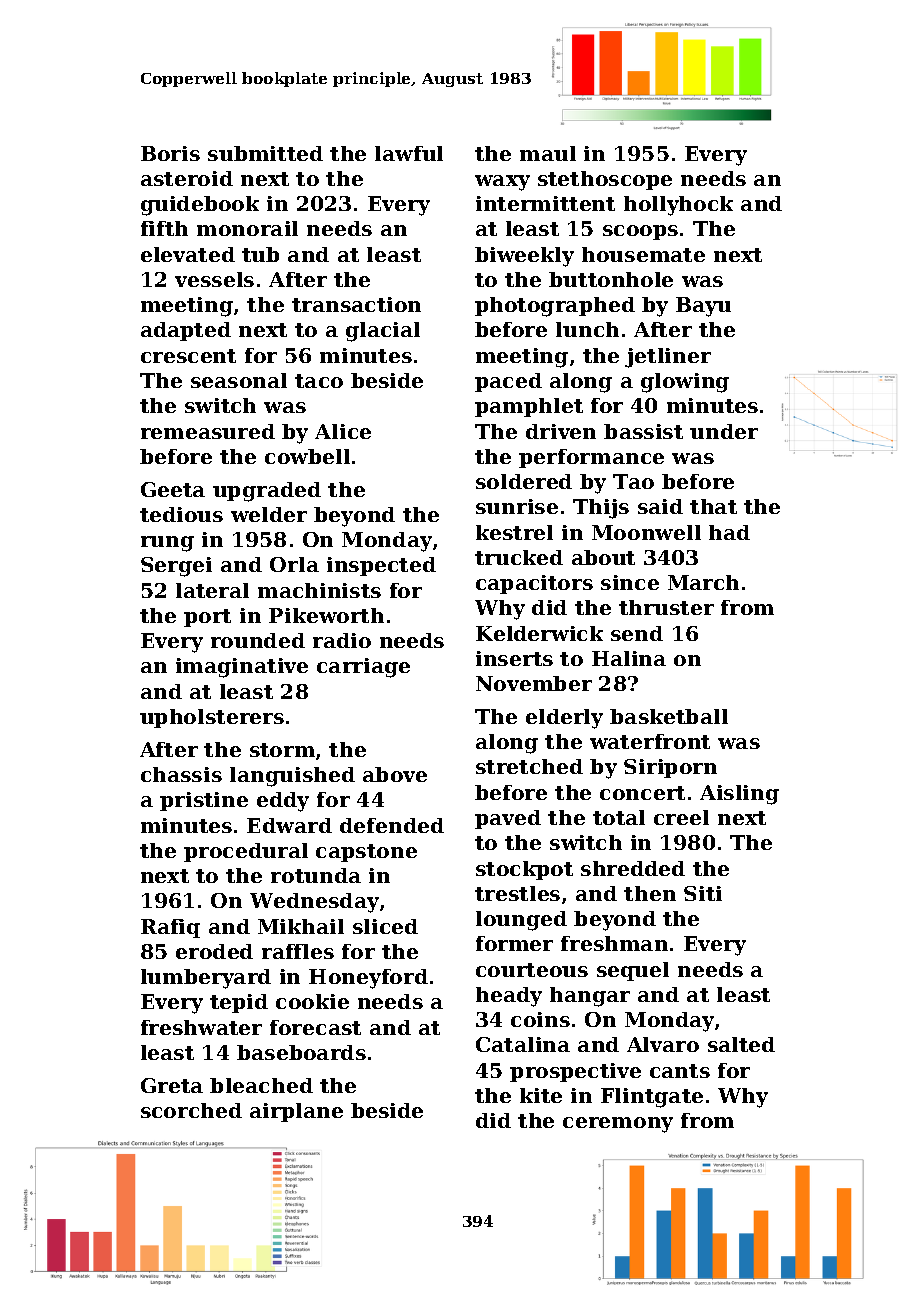 The image size is (924, 1311). I want to click on basketball, so click(669, 716).
